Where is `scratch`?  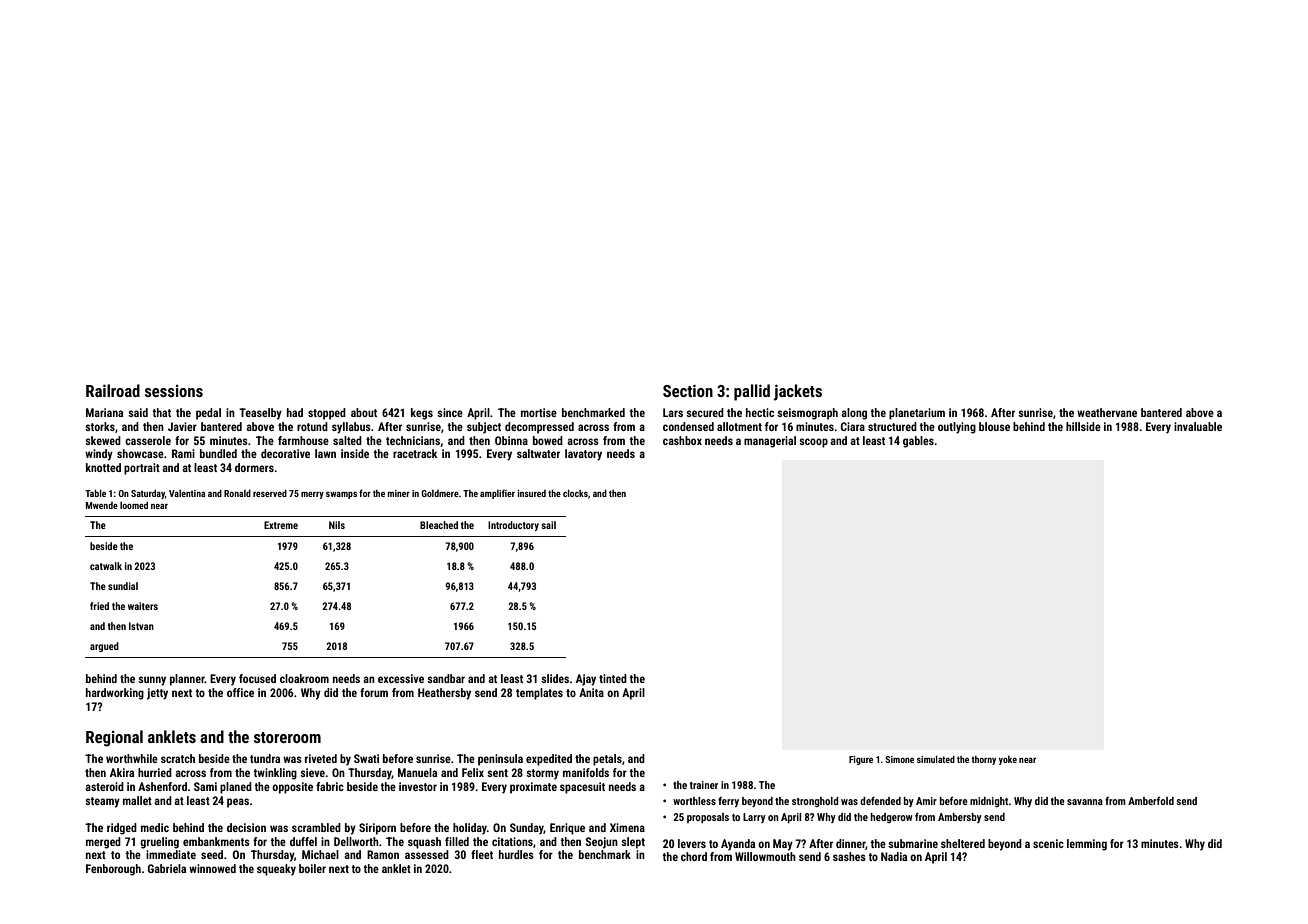
scratch is located at coordinates (178, 758).
